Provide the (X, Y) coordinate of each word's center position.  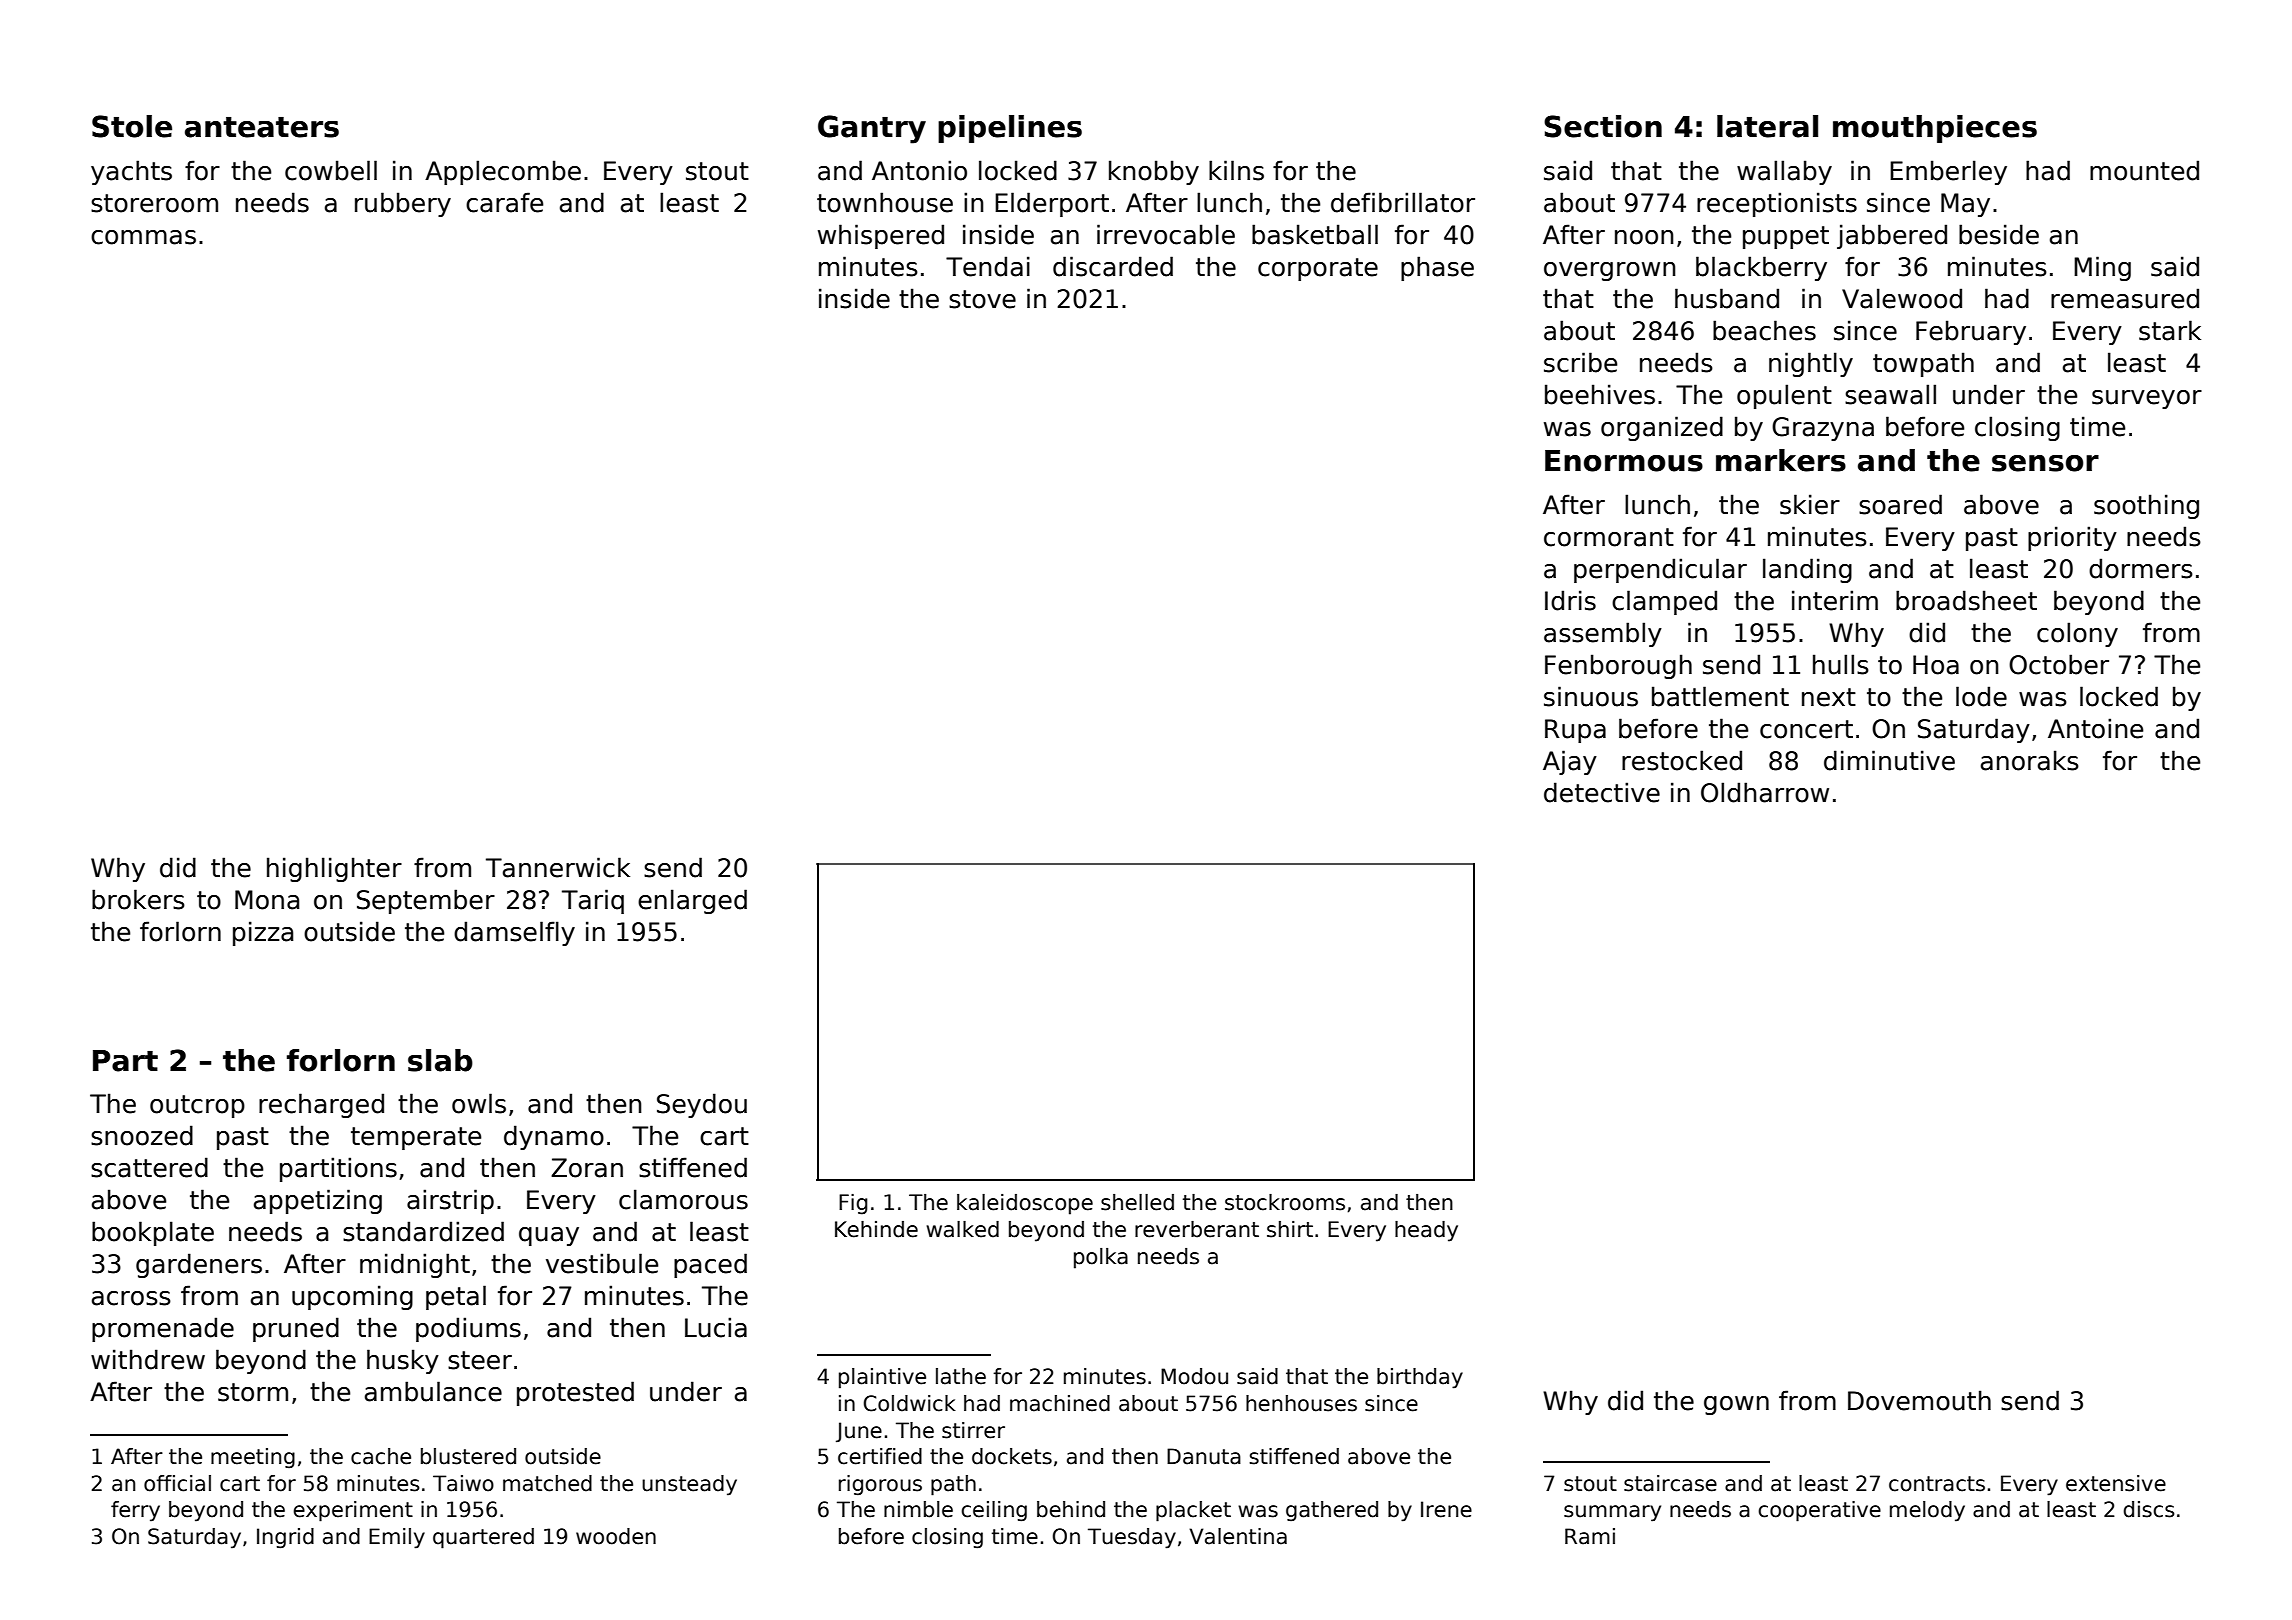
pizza (263, 933)
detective (1602, 792)
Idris (1570, 600)
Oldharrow (1765, 792)
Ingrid (285, 1538)
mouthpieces (1935, 129)
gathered (1332, 1511)
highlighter (334, 869)
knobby (1154, 172)
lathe (961, 1376)
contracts (1937, 1484)
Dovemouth (1919, 1400)
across (131, 1298)
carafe (504, 202)
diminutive (1889, 760)
